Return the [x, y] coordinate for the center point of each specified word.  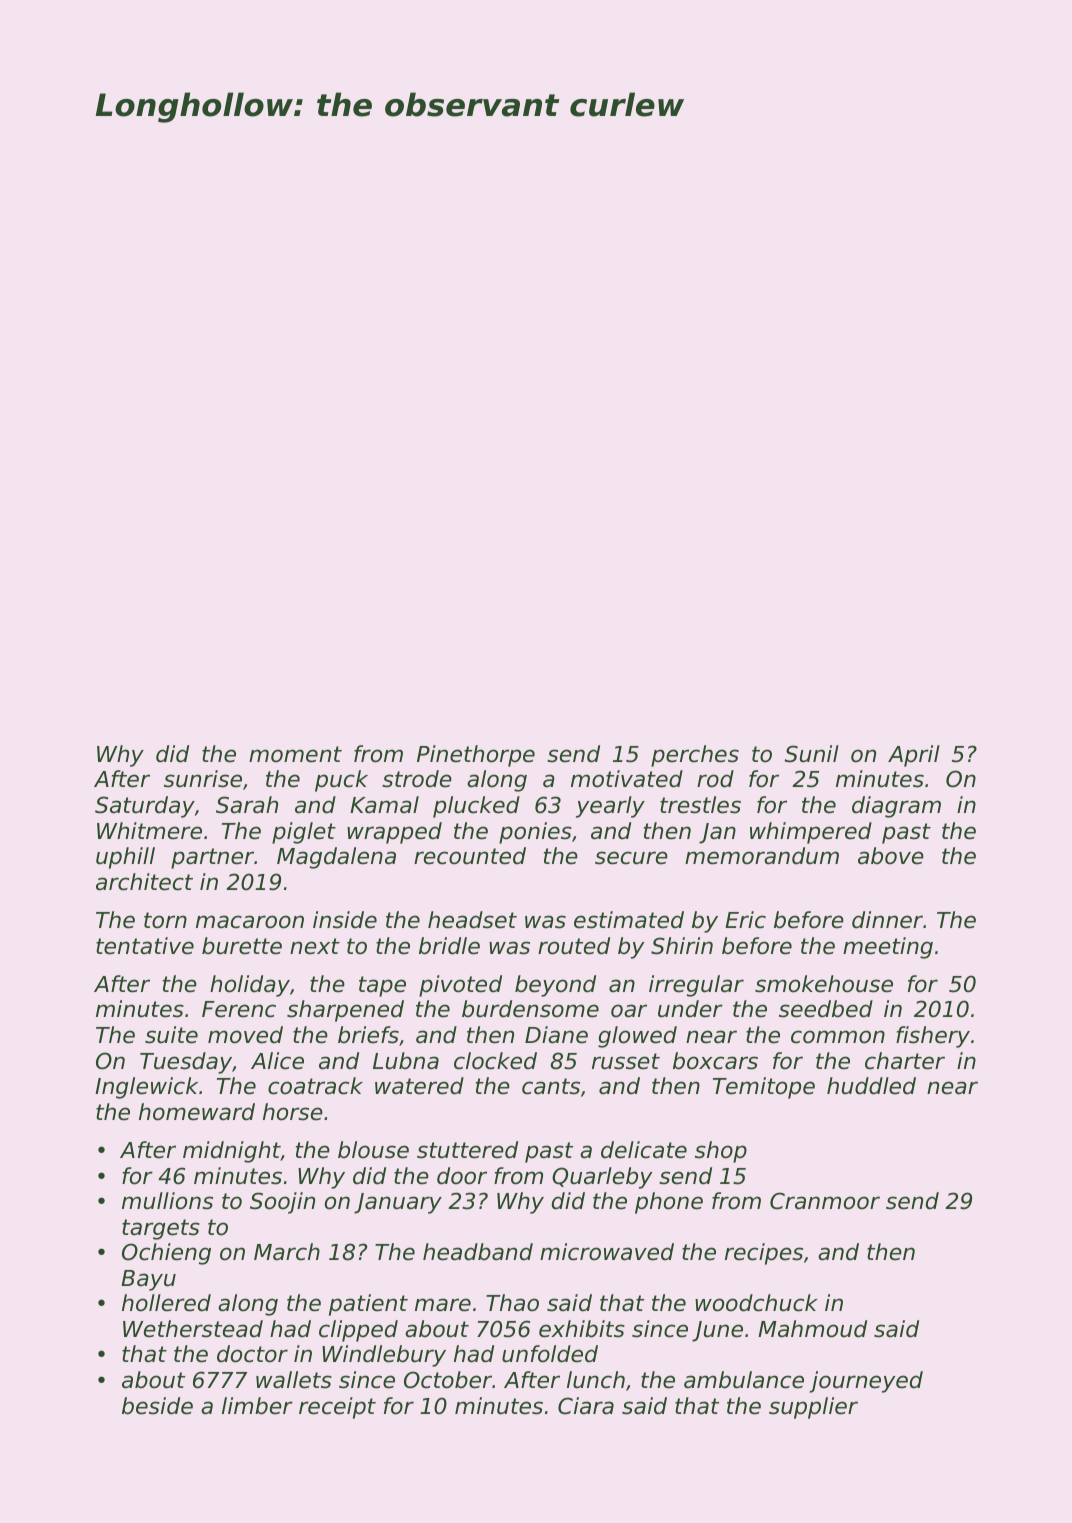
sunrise [203, 779]
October [448, 1380]
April [914, 756]
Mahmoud [812, 1329]
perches [695, 756]
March [287, 1252]
